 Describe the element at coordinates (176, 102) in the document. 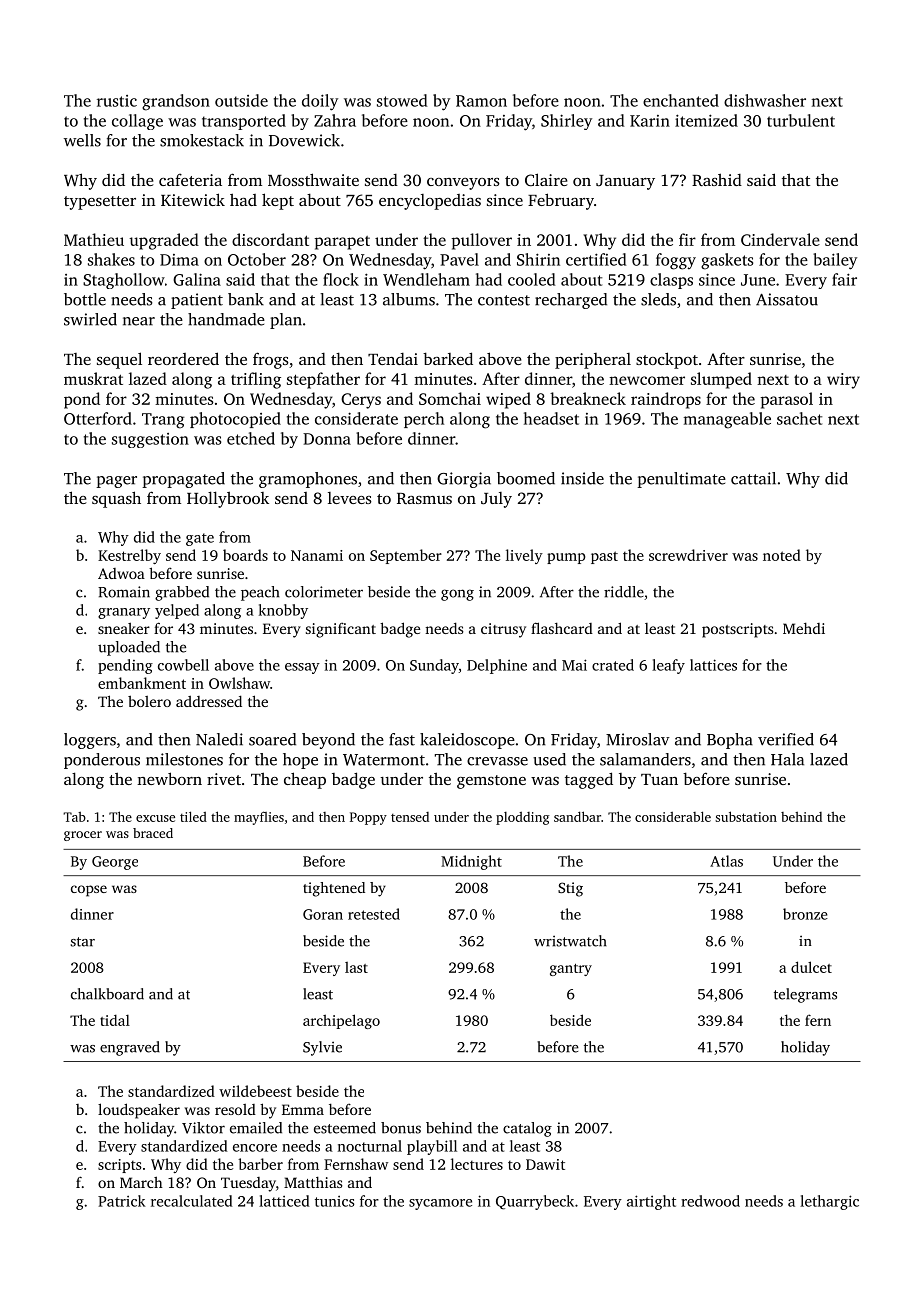

I see `grandson` at that location.
